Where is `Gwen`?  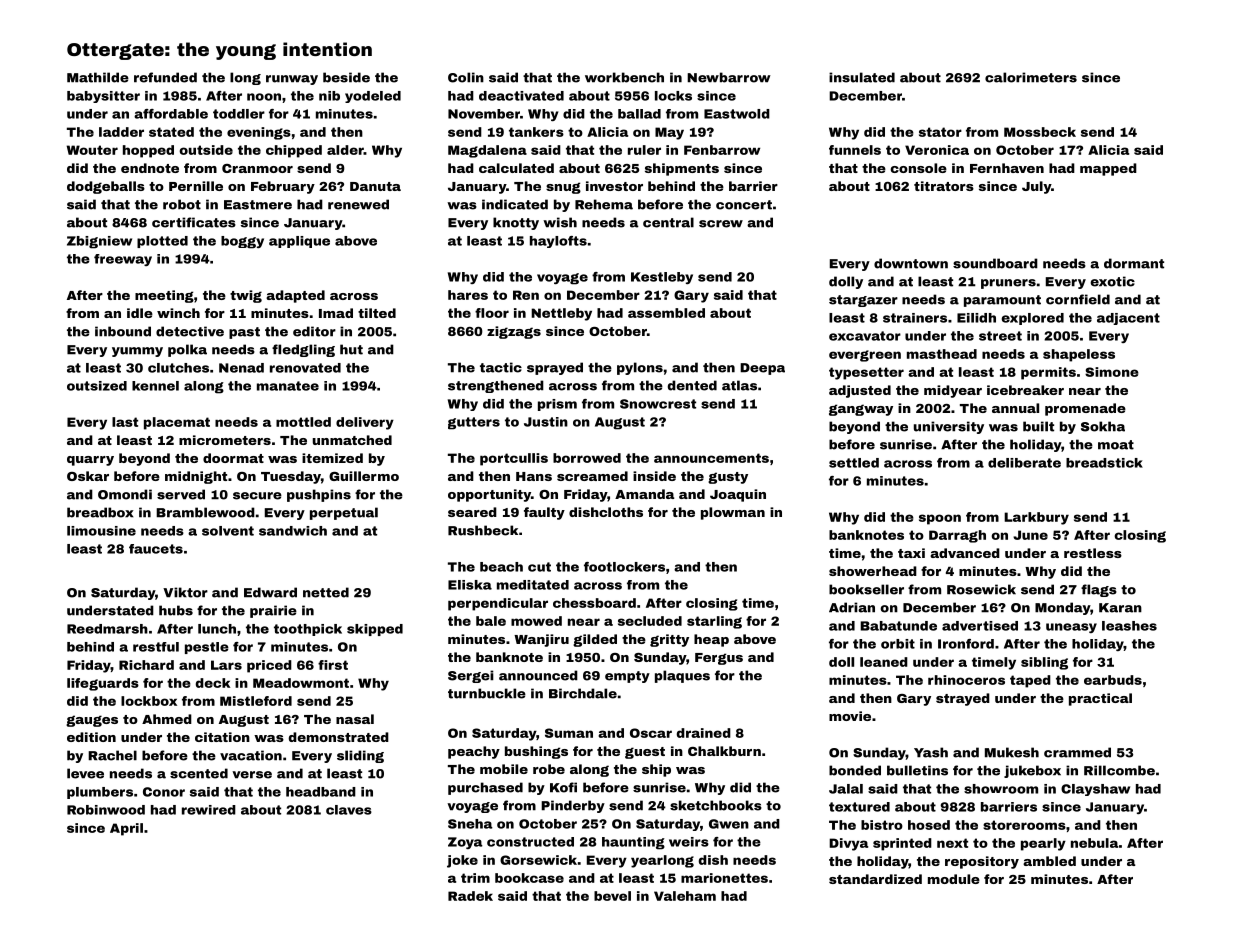
Gwen is located at coordinates (729, 824).
